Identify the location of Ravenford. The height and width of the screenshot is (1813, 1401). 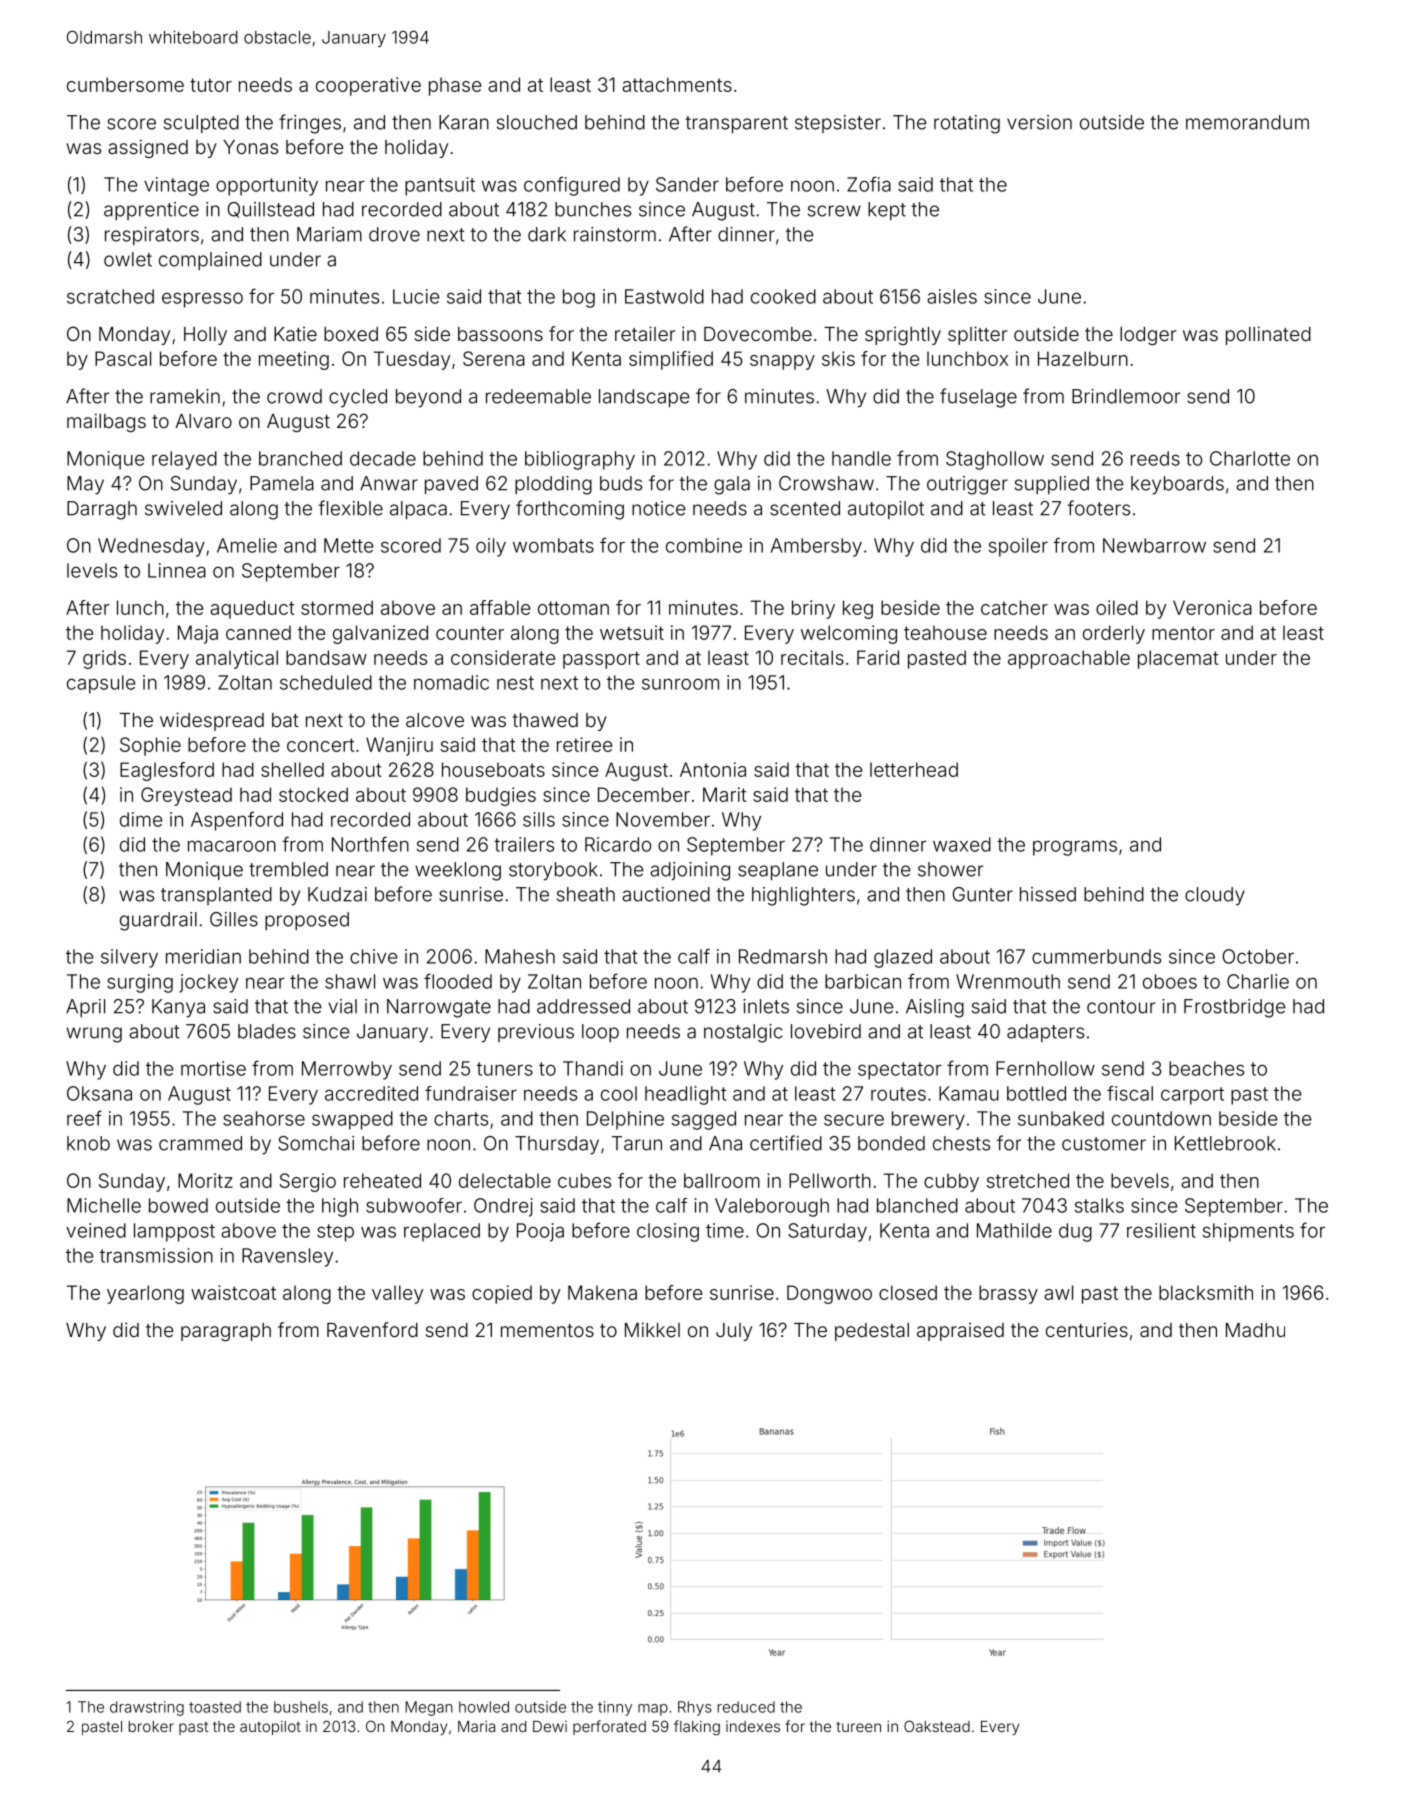
(372, 1329).
